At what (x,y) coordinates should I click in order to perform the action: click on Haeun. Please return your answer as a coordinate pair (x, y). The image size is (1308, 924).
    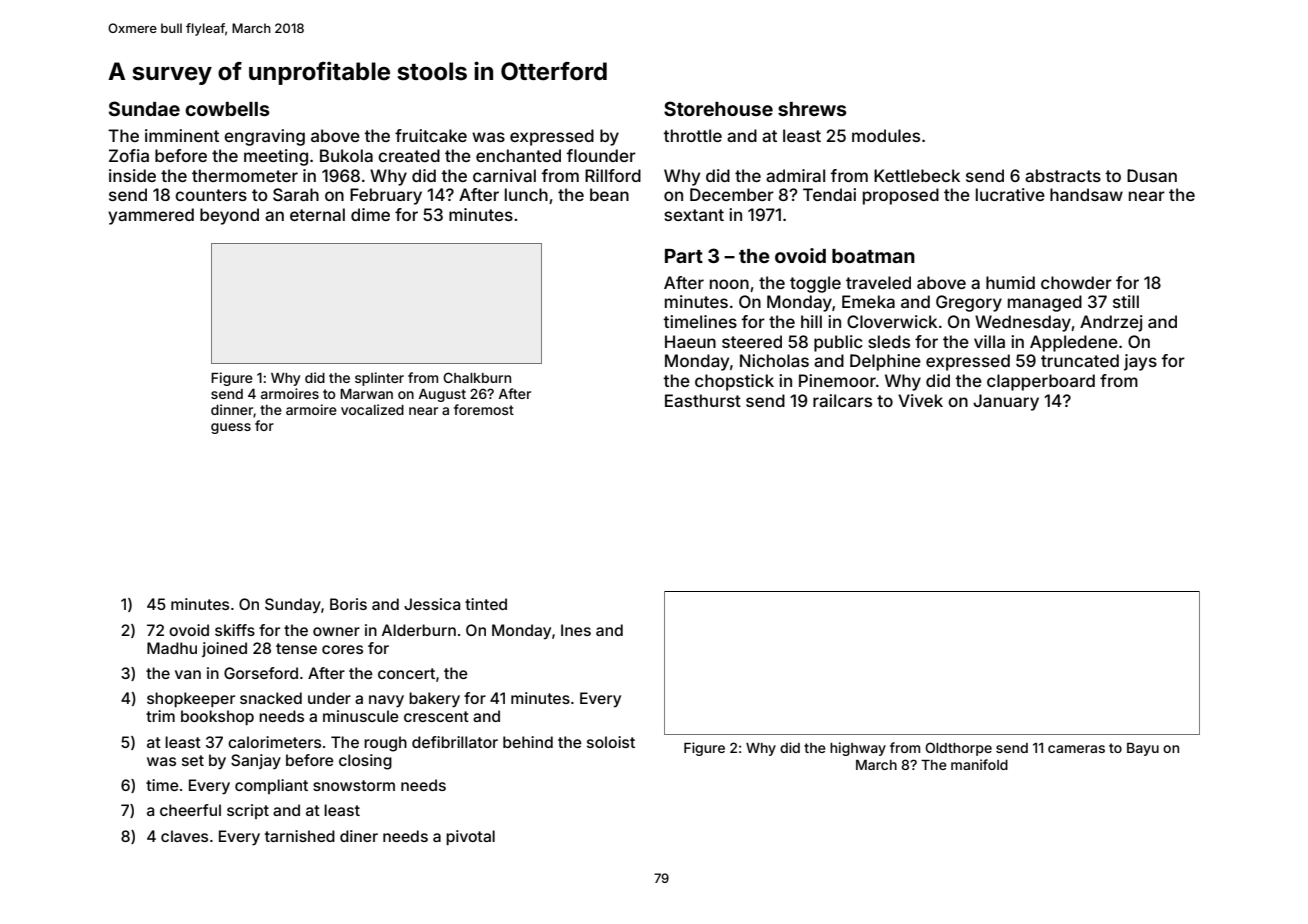
    Looking at the image, I should click on (690, 341).
